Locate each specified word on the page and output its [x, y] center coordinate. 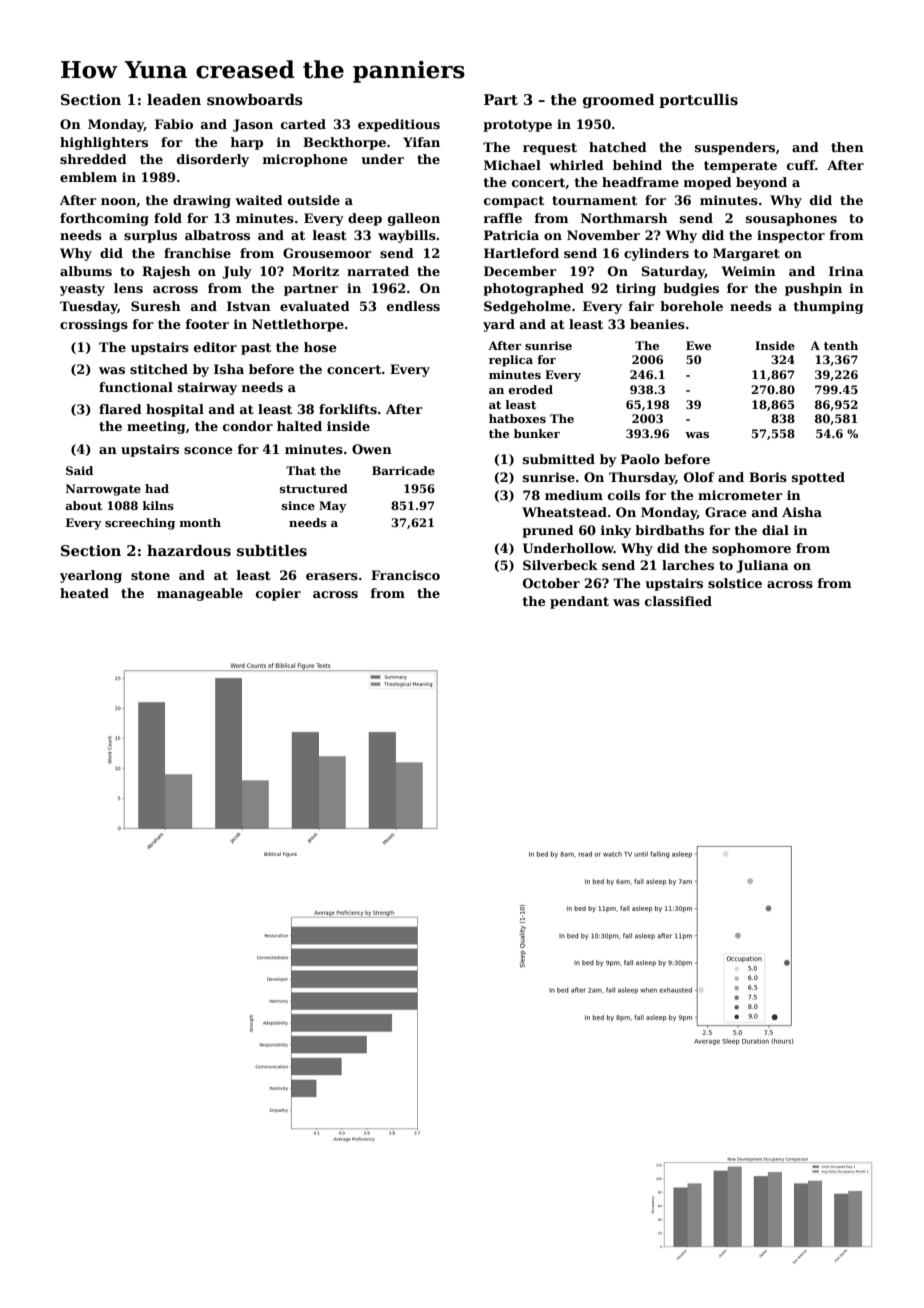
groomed [619, 101]
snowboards [255, 100]
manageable [200, 594]
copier [278, 594]
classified [678, 601]
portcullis [698, 101]
